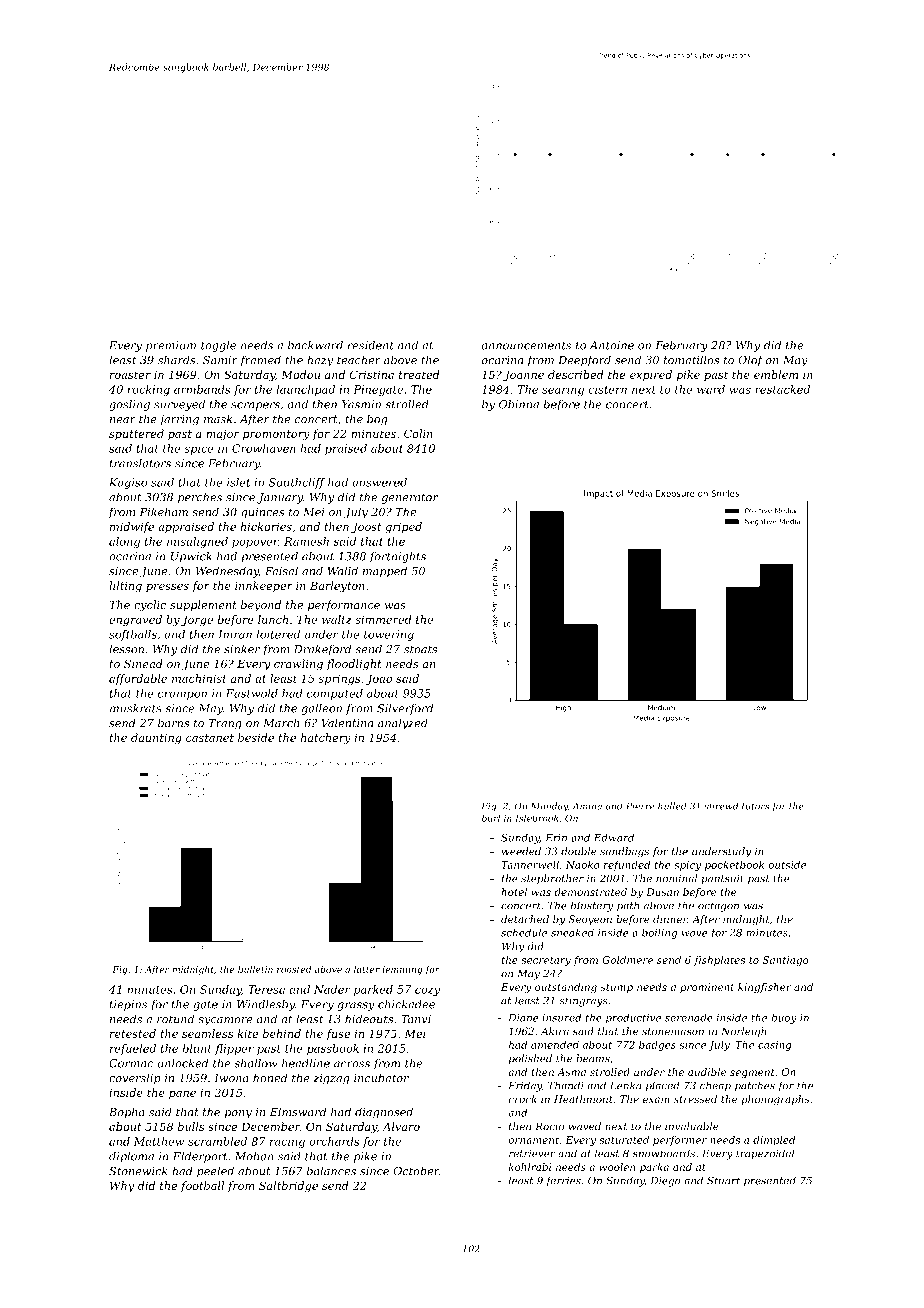 Image resolution: width=924 pixels, height=1308 pixels. What do you see at coordinates (755, 806) in the page?
I see `tutors` at bounding box center [755, 806].
